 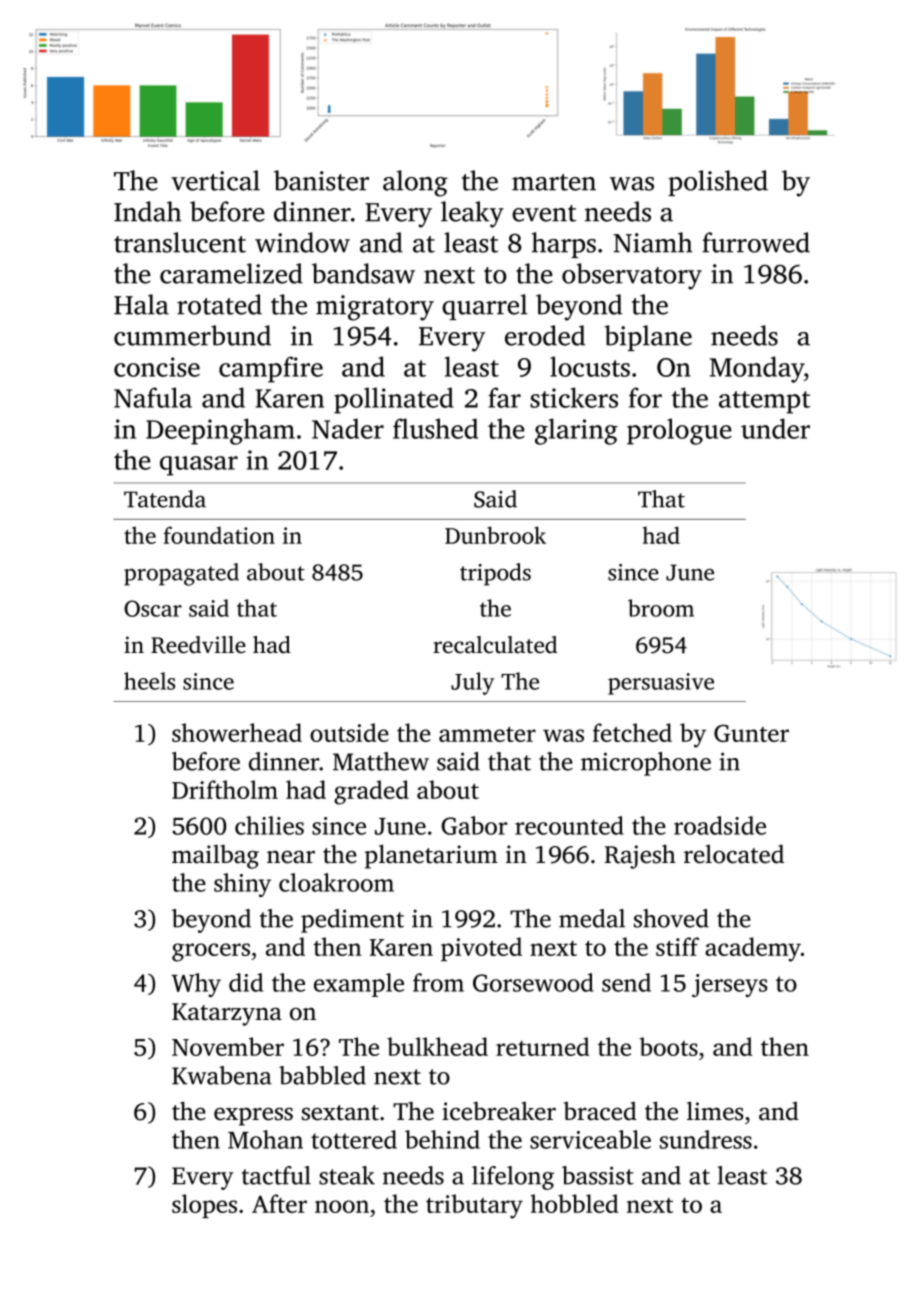 I want to click on boots, so click(x=668, y=1046).
